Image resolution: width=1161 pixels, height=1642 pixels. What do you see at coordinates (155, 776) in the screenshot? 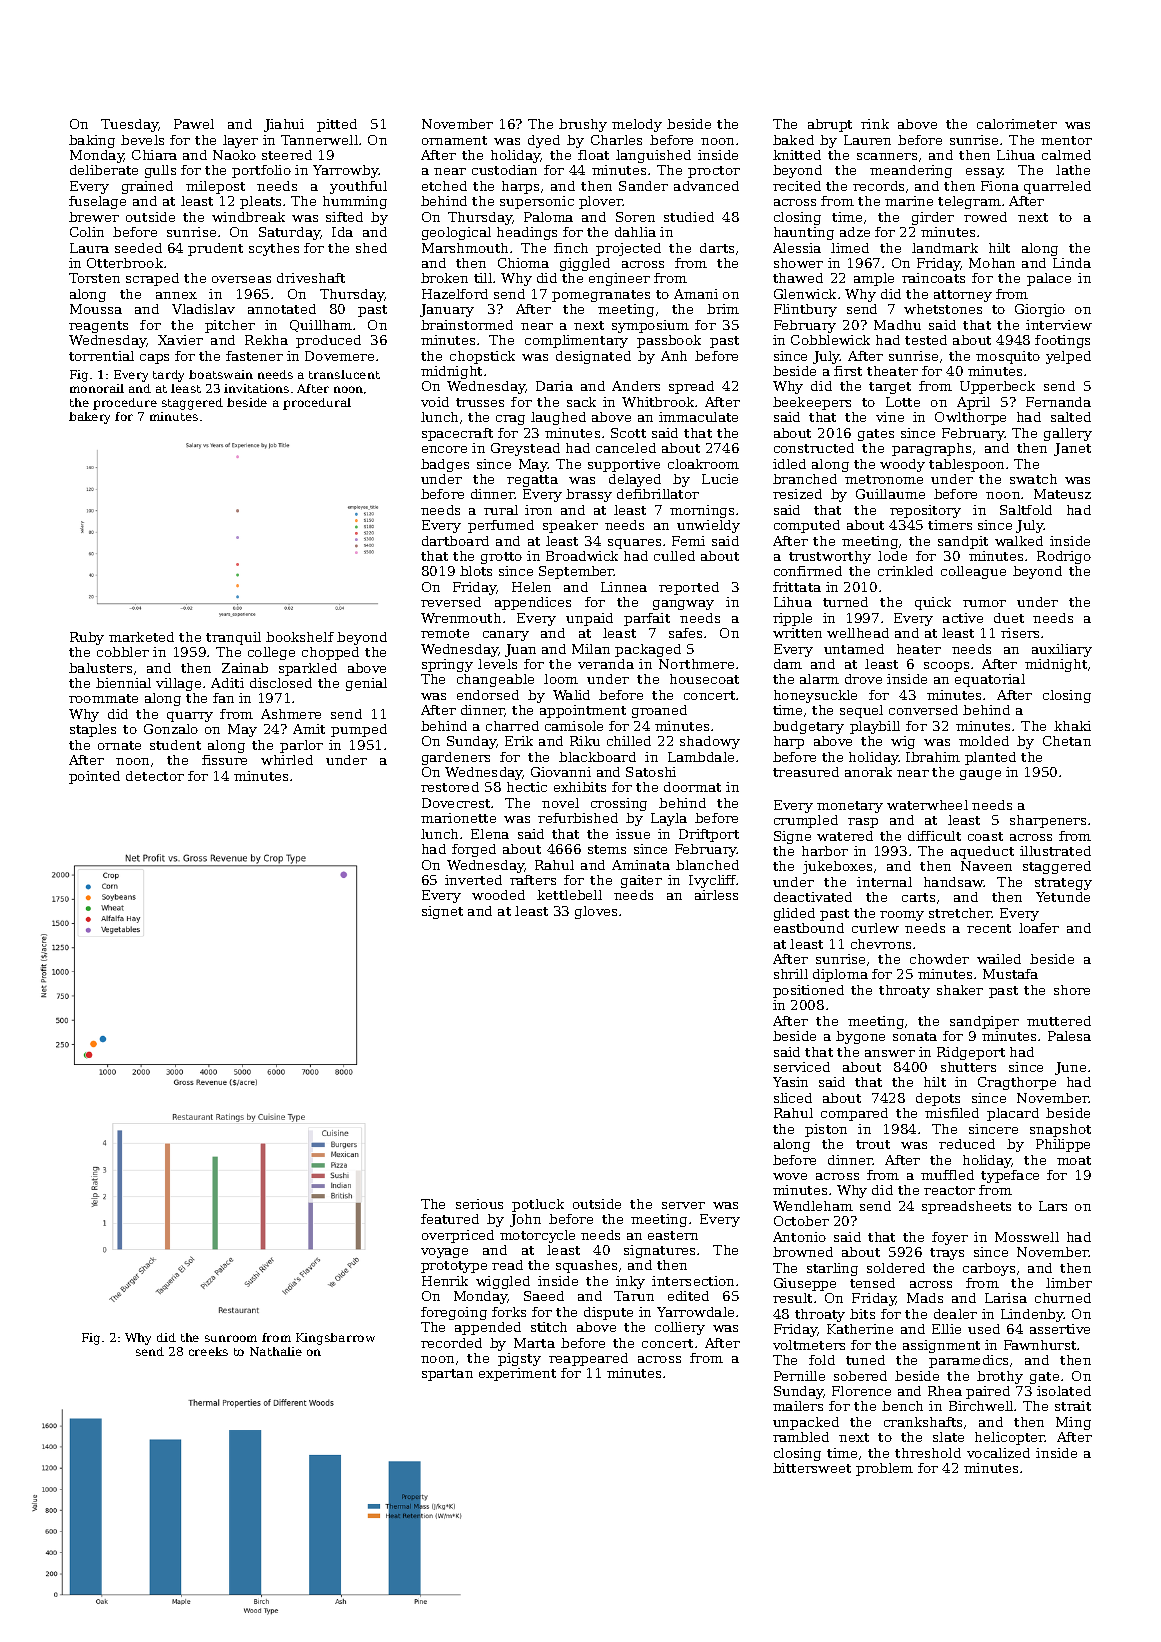
I see `detector` at bounding box center [155, 776].
